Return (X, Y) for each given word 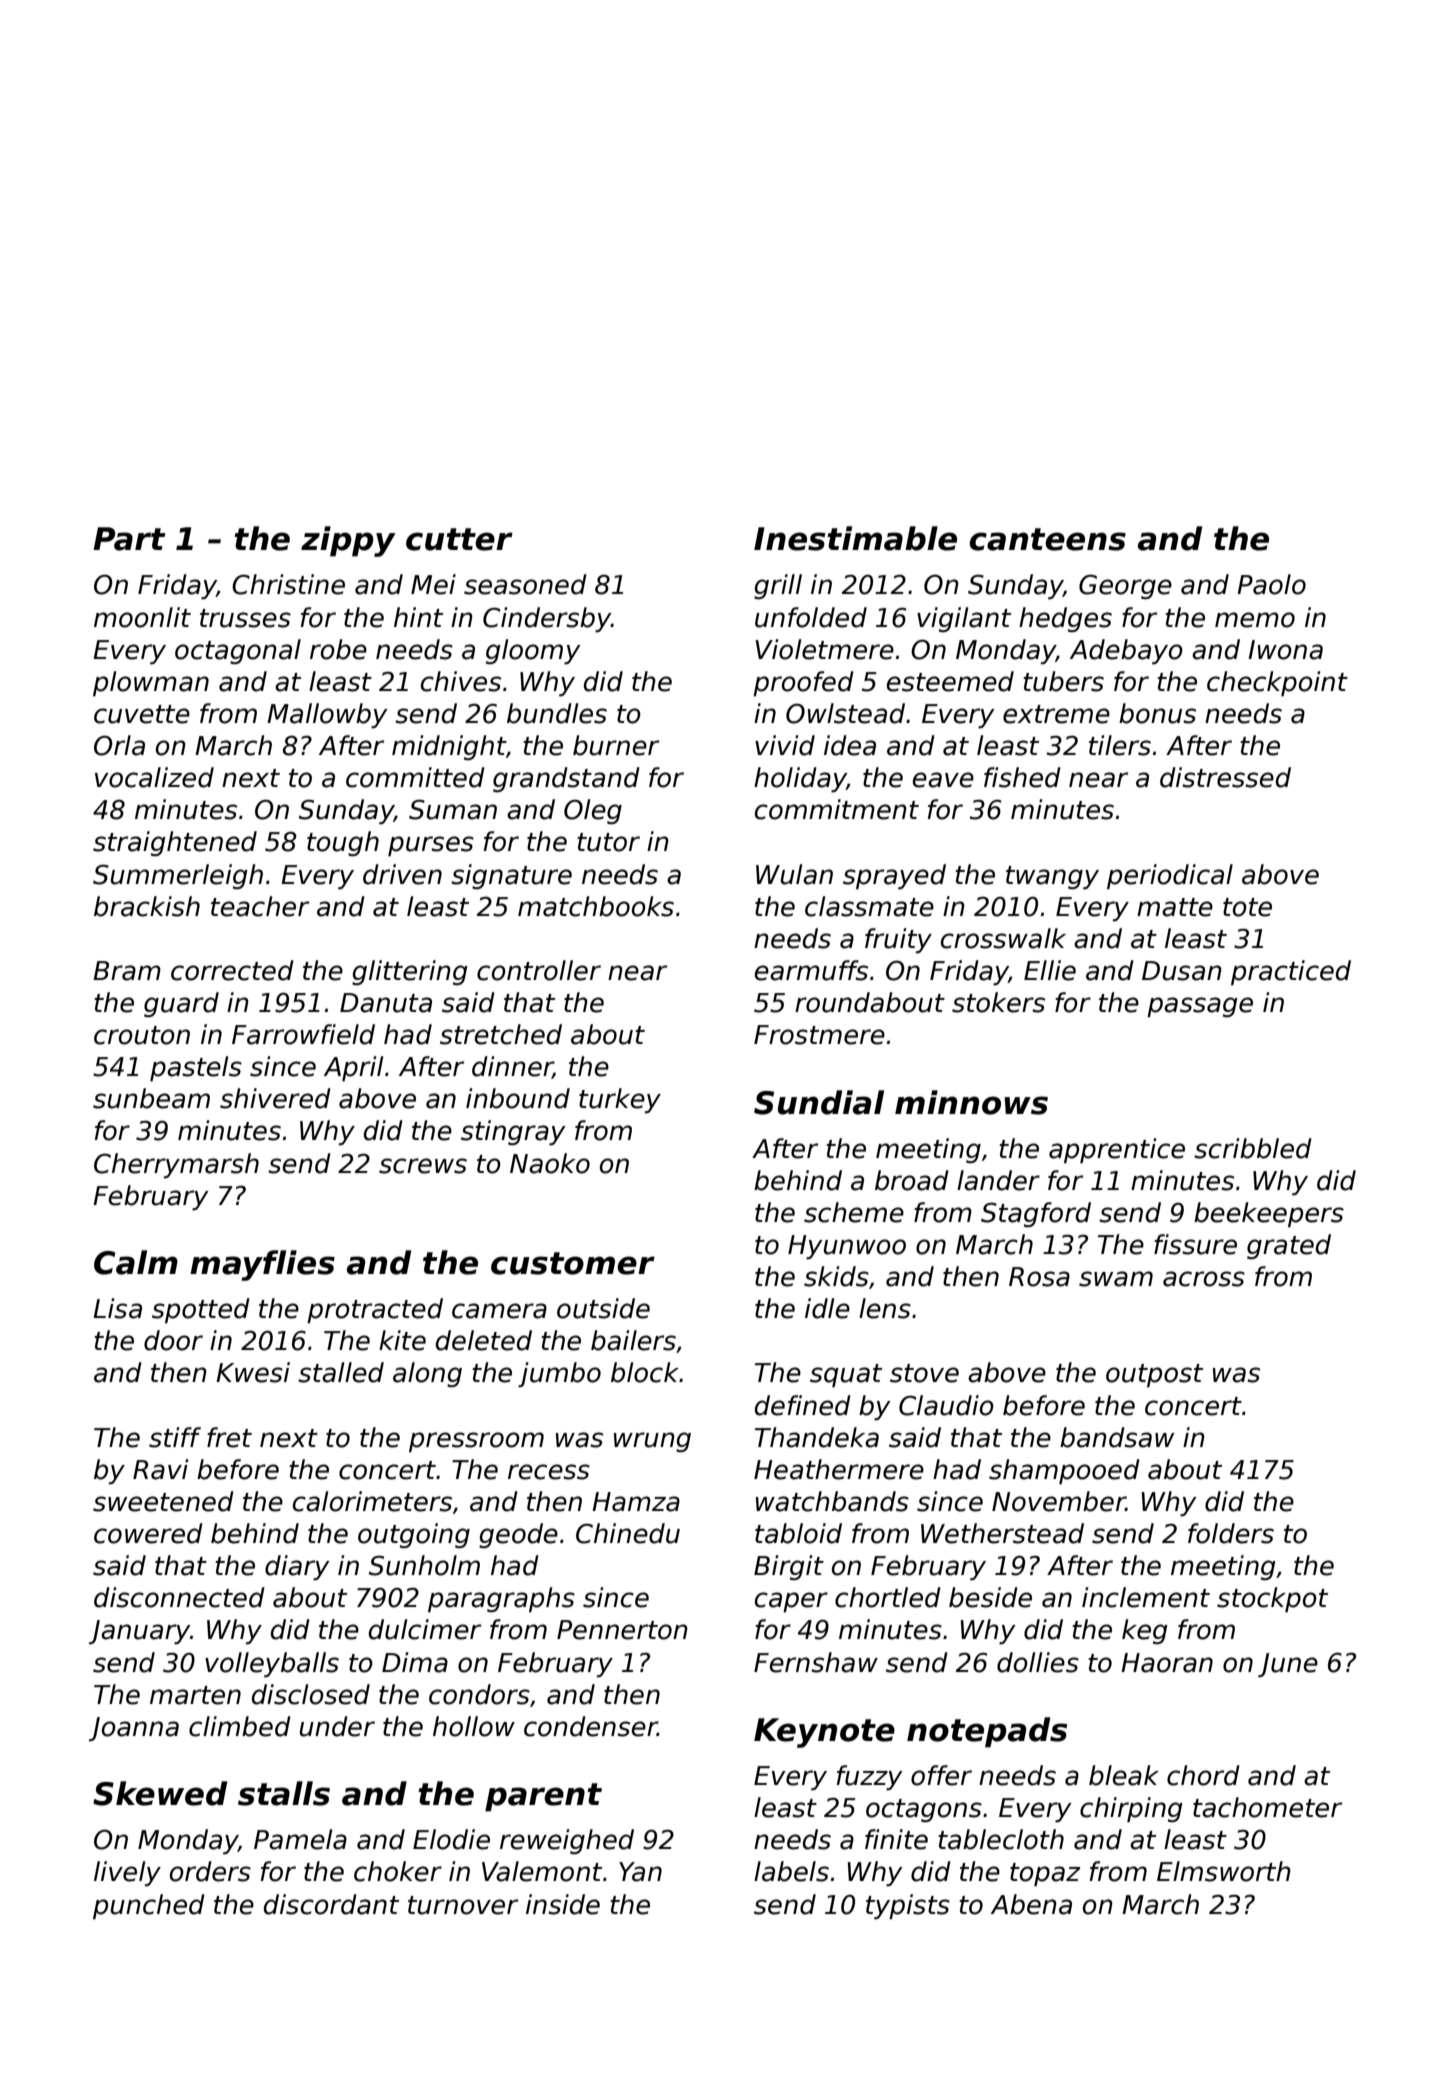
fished (1022, 777)
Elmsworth (1224, 1871)
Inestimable (855, 538)
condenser (591, 1726)
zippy (348, 541)
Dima (415, 1662)
